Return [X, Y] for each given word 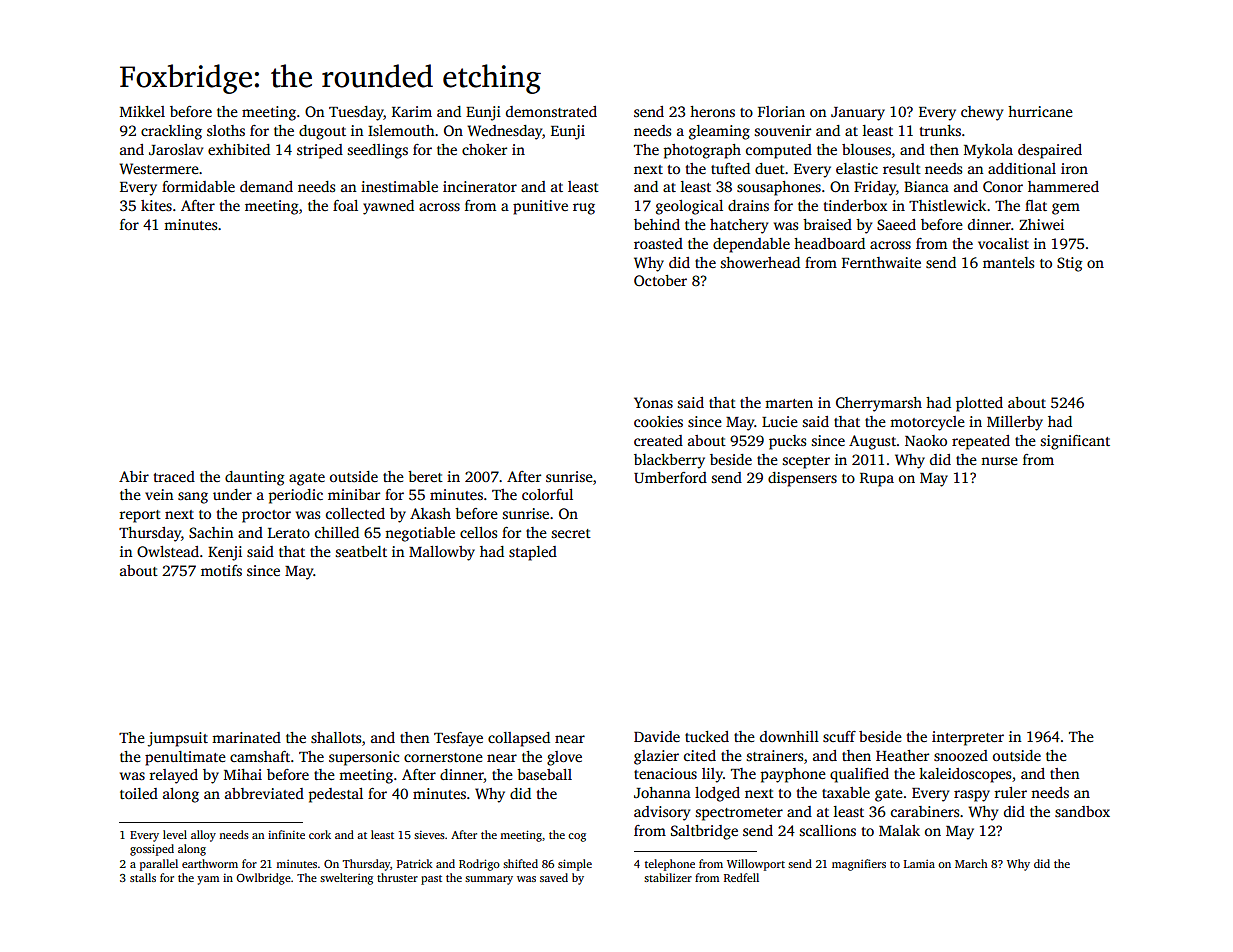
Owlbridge [263, 879]
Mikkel [142, 111]
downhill [789, 736]
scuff [839, 736]
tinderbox [855, 205]
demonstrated [551, 111]
